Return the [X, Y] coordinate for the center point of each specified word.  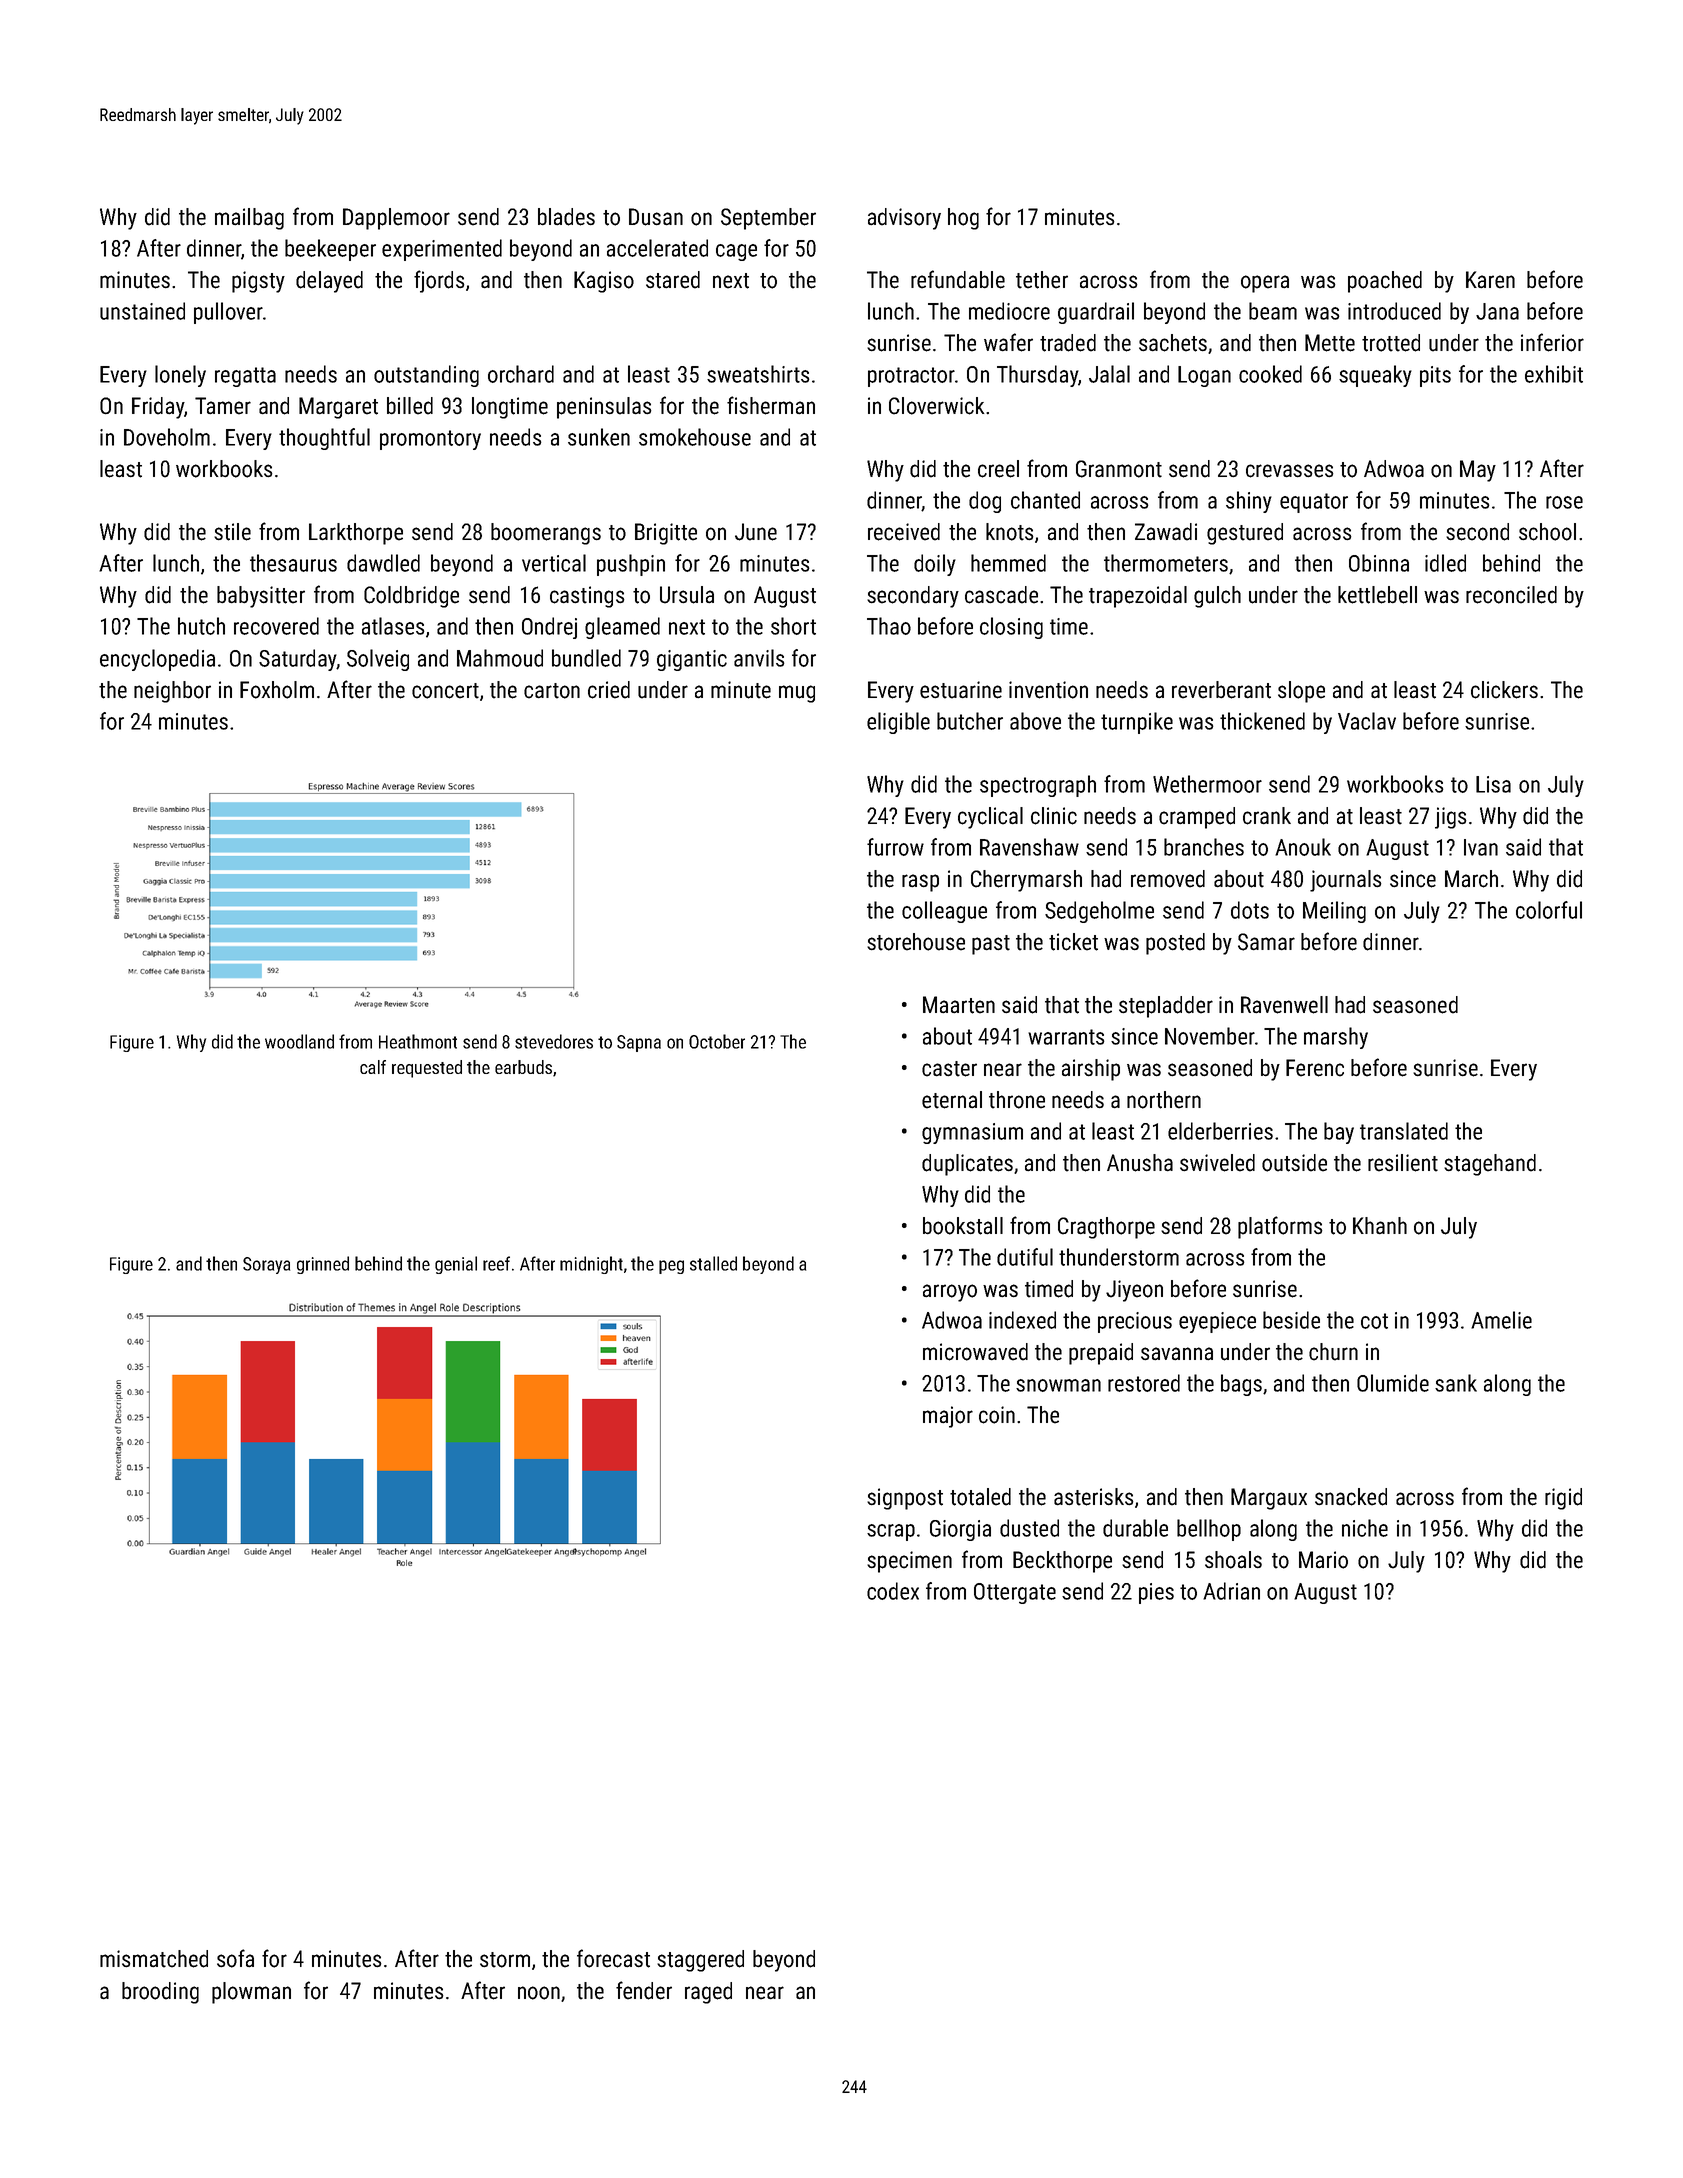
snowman [1058, 1385]
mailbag [249, 219]
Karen [1490, 280]
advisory [904, 219]
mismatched [154, 1959]
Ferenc [1315, 1068]
